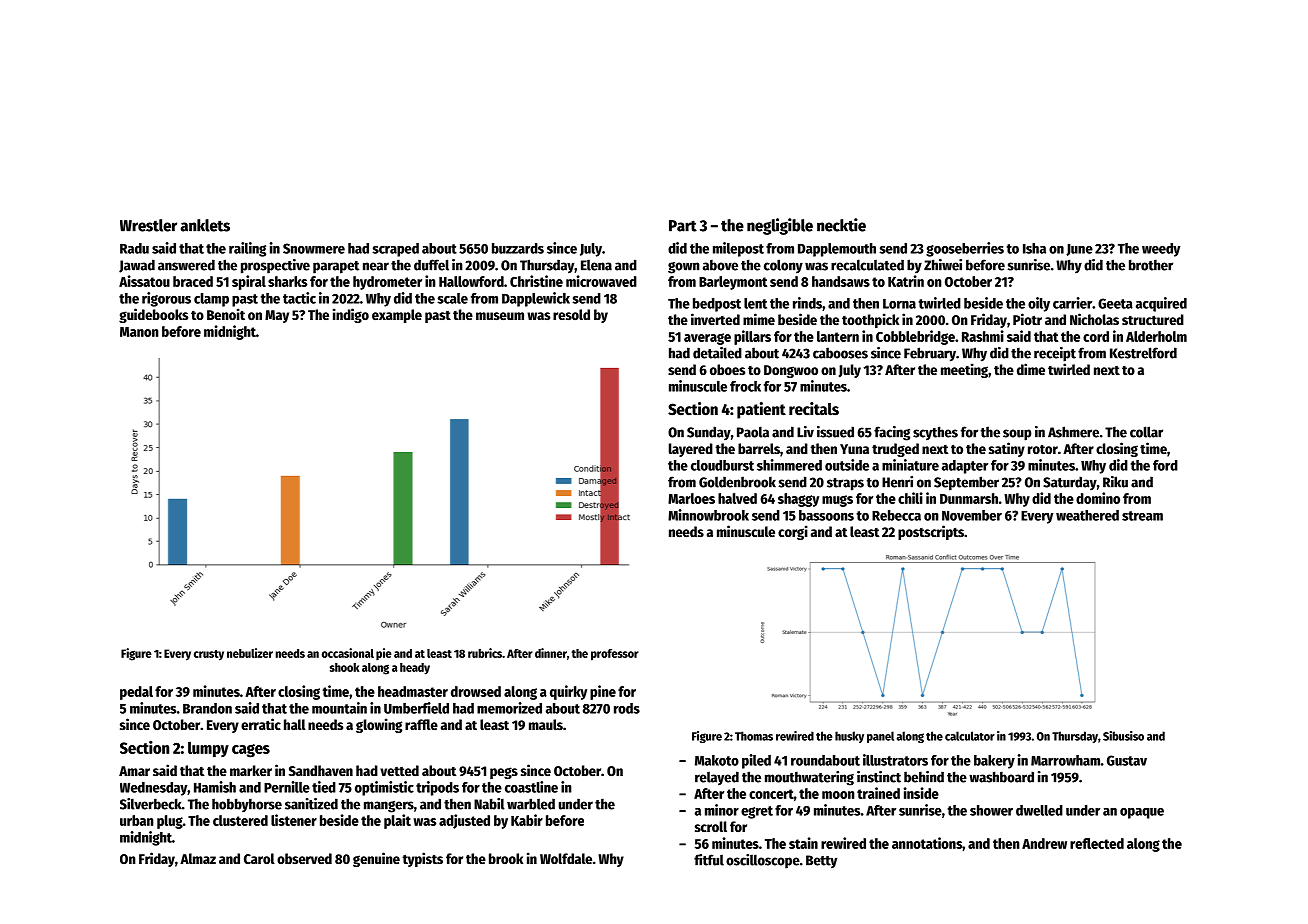  What do you see at coordinates (1098, 498) in the screenshot?
I see `domino` at bounding box center [1098, 498].
